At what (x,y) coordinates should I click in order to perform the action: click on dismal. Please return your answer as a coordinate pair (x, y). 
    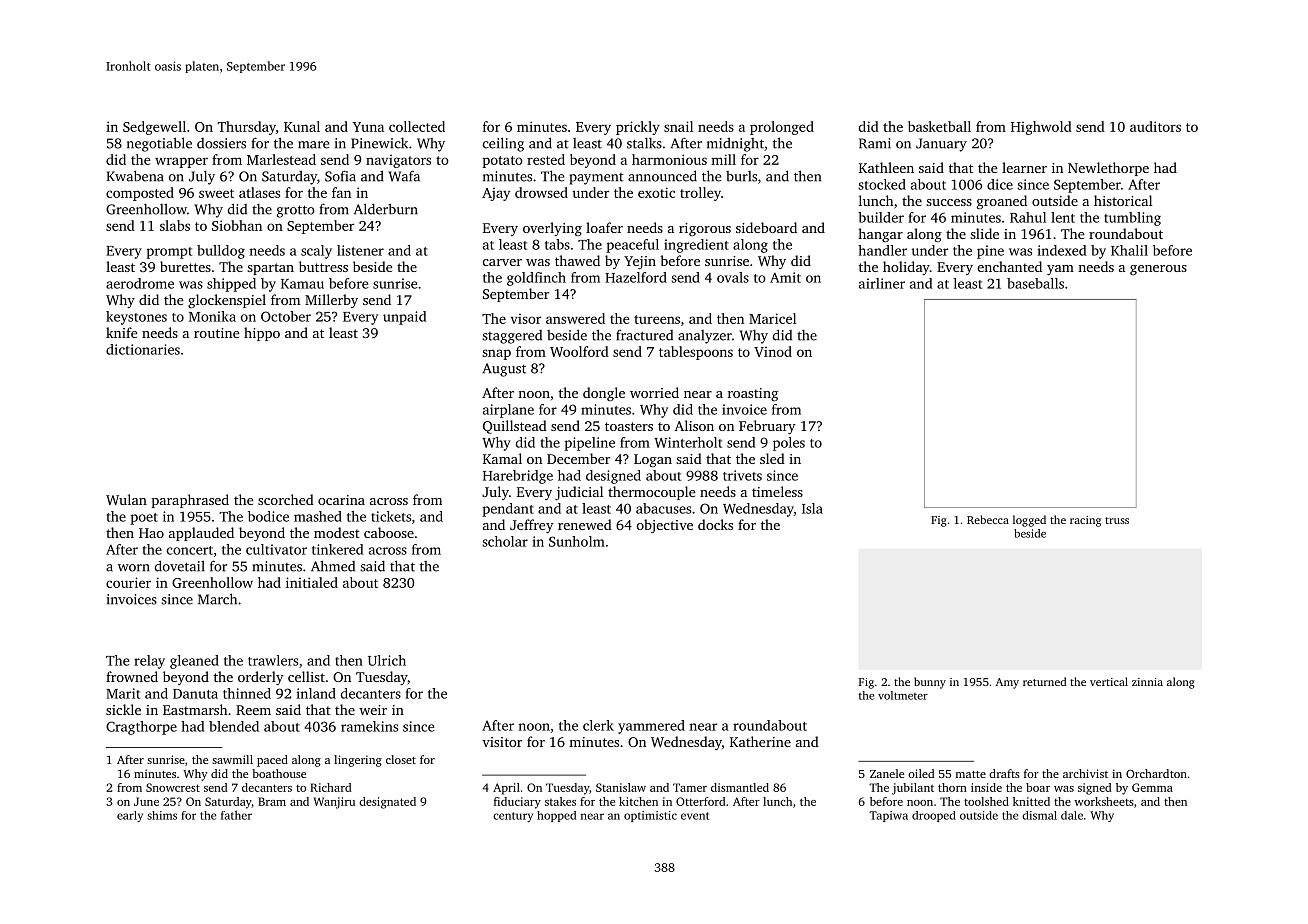
    Looking at the image, I should click on (1039, 815).
